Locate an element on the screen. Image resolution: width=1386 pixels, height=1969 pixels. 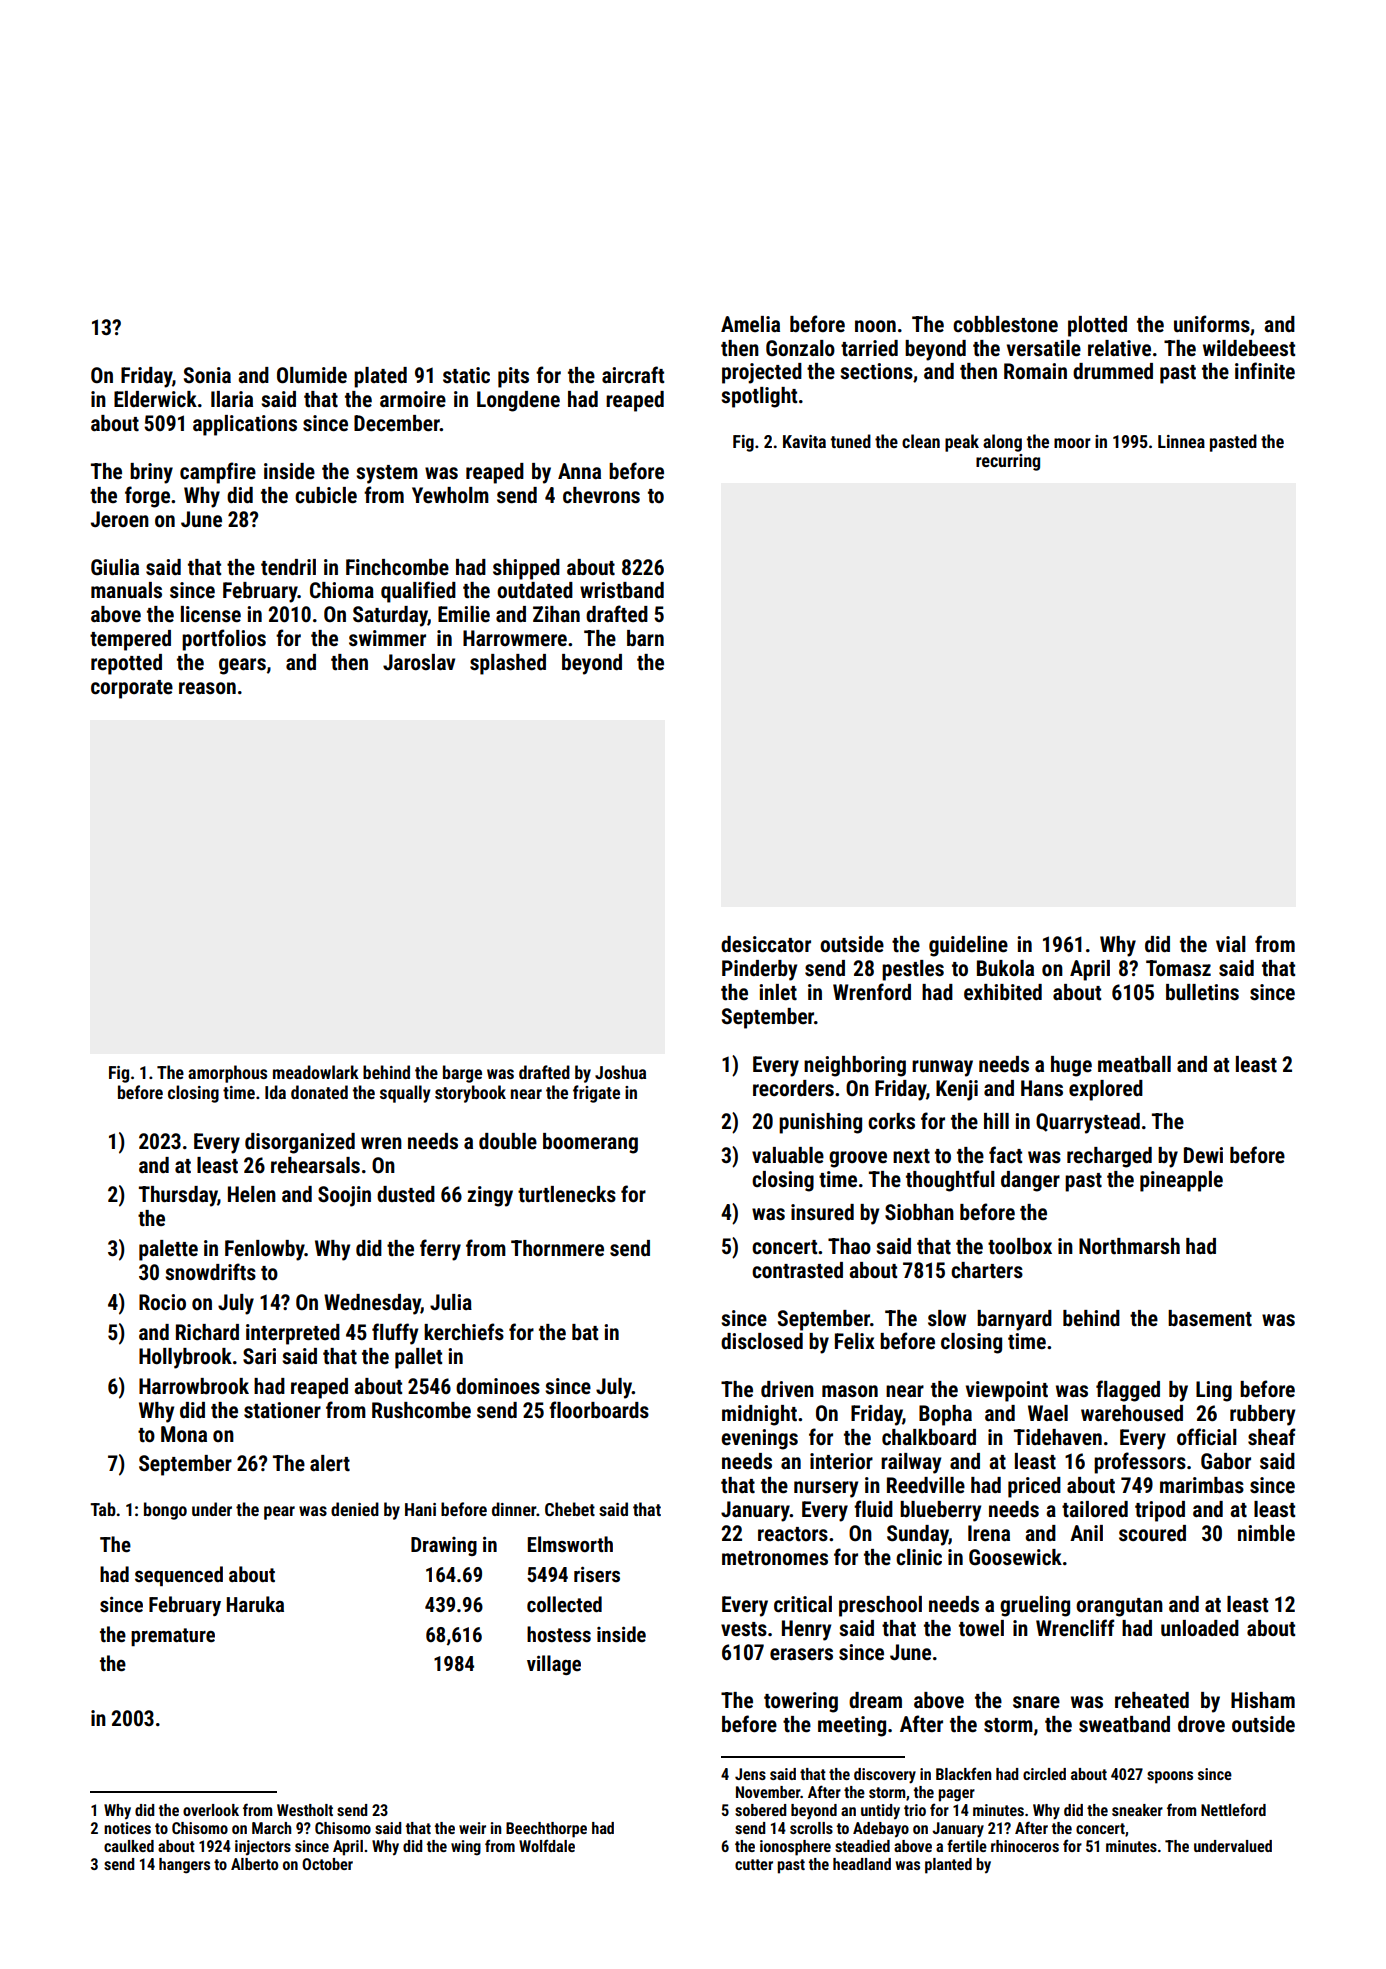
Elderwick is located at coordinates (155, 399).
